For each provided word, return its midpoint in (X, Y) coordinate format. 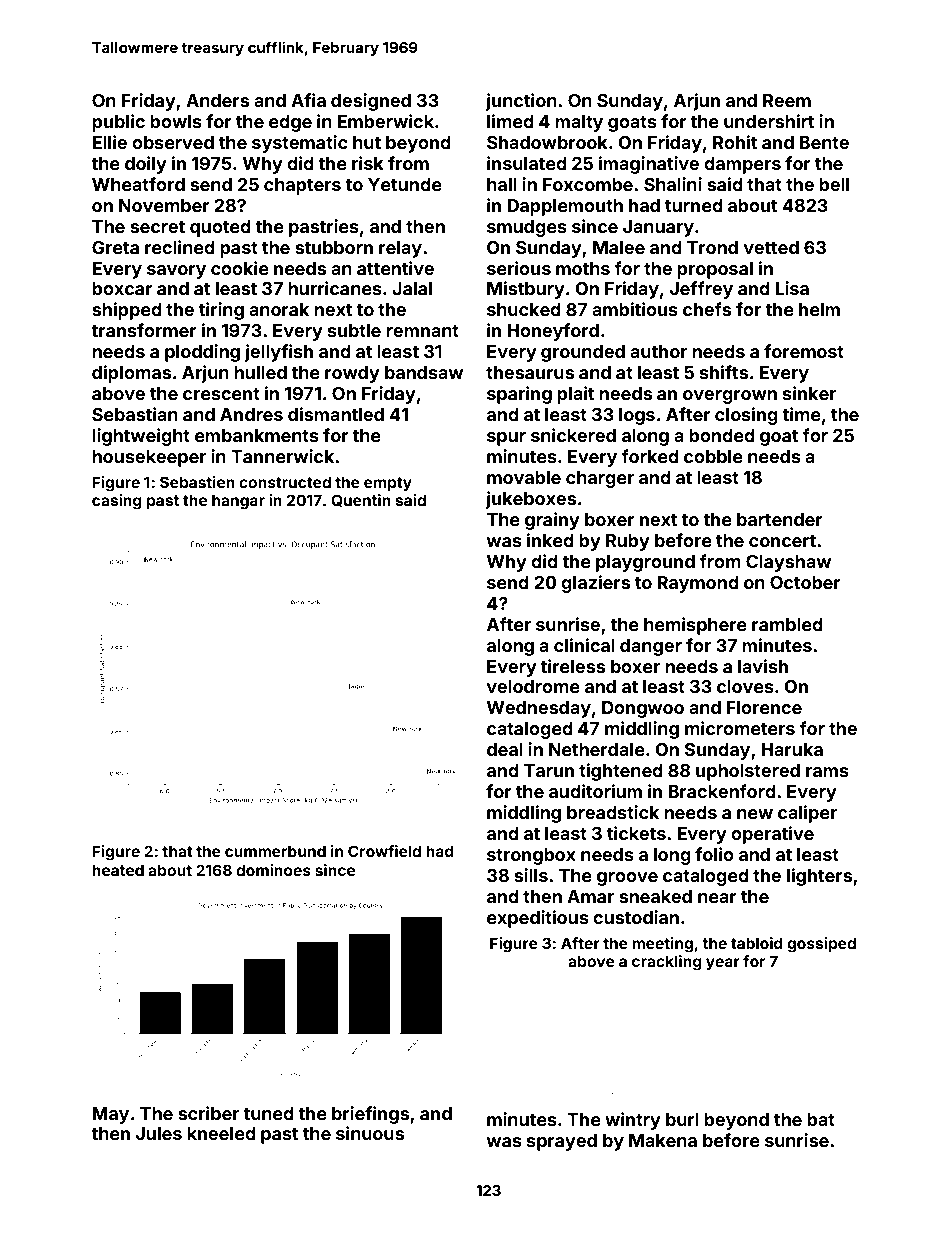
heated (118, 870)
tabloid (757, 943)
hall (502, 184)
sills (531, 875)
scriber (208, 1113)
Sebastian (135, 414)
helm (819, 309)
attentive (395, 268)
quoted (220, 228)
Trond (712, 247)
